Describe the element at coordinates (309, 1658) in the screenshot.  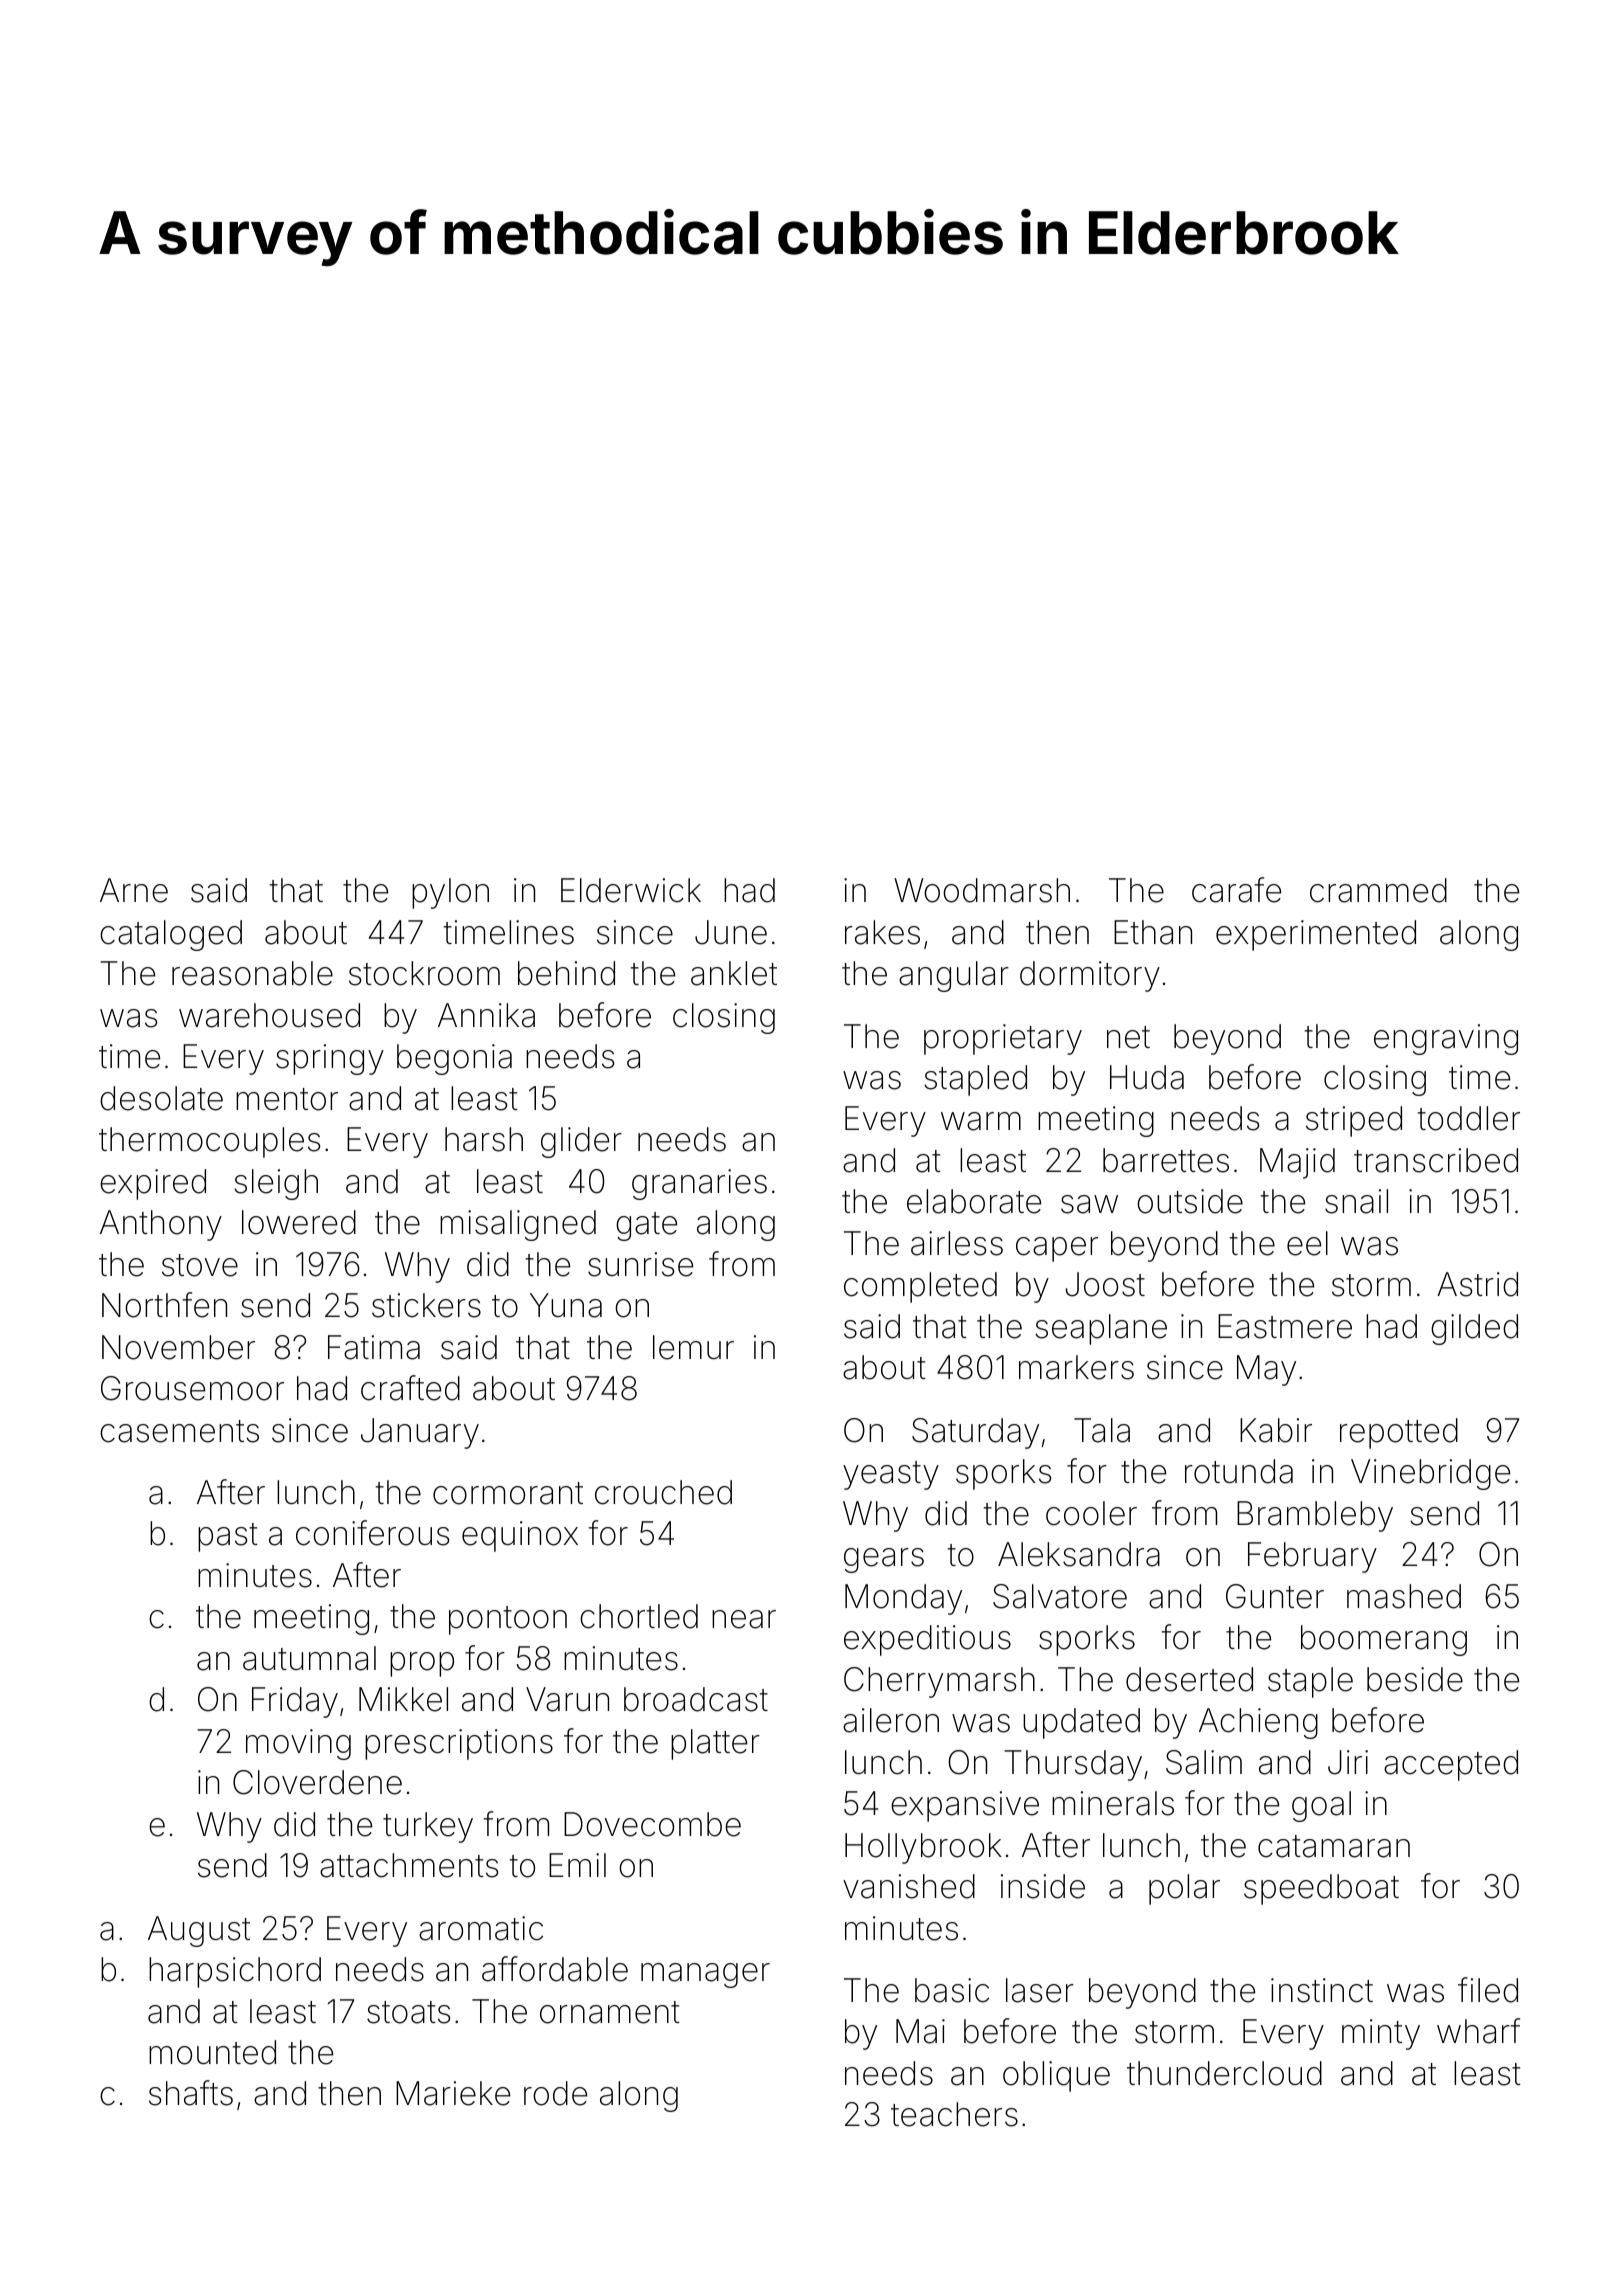
I see `autumnal` at that location.
